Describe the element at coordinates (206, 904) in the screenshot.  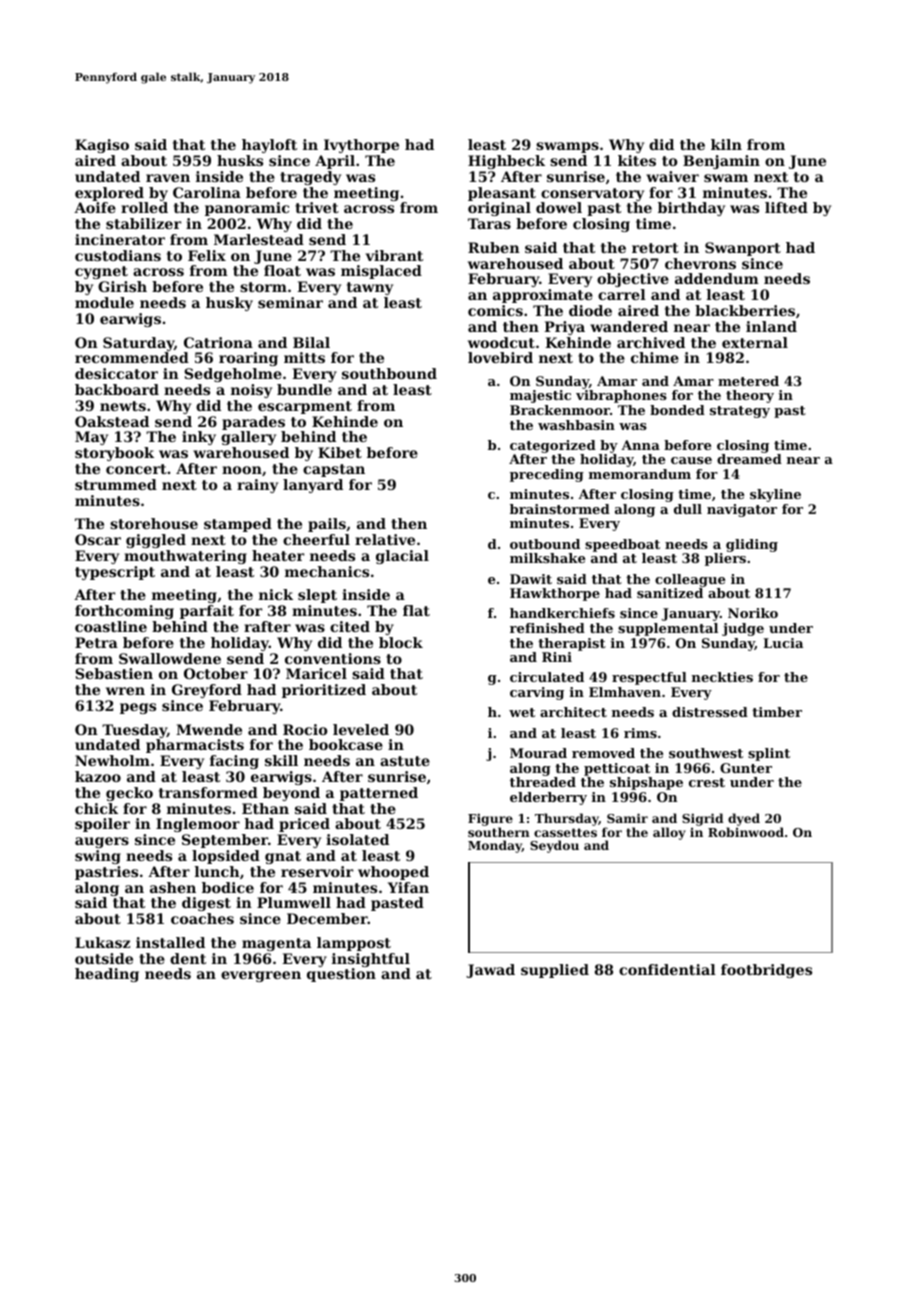
I see `digest` at that location.
